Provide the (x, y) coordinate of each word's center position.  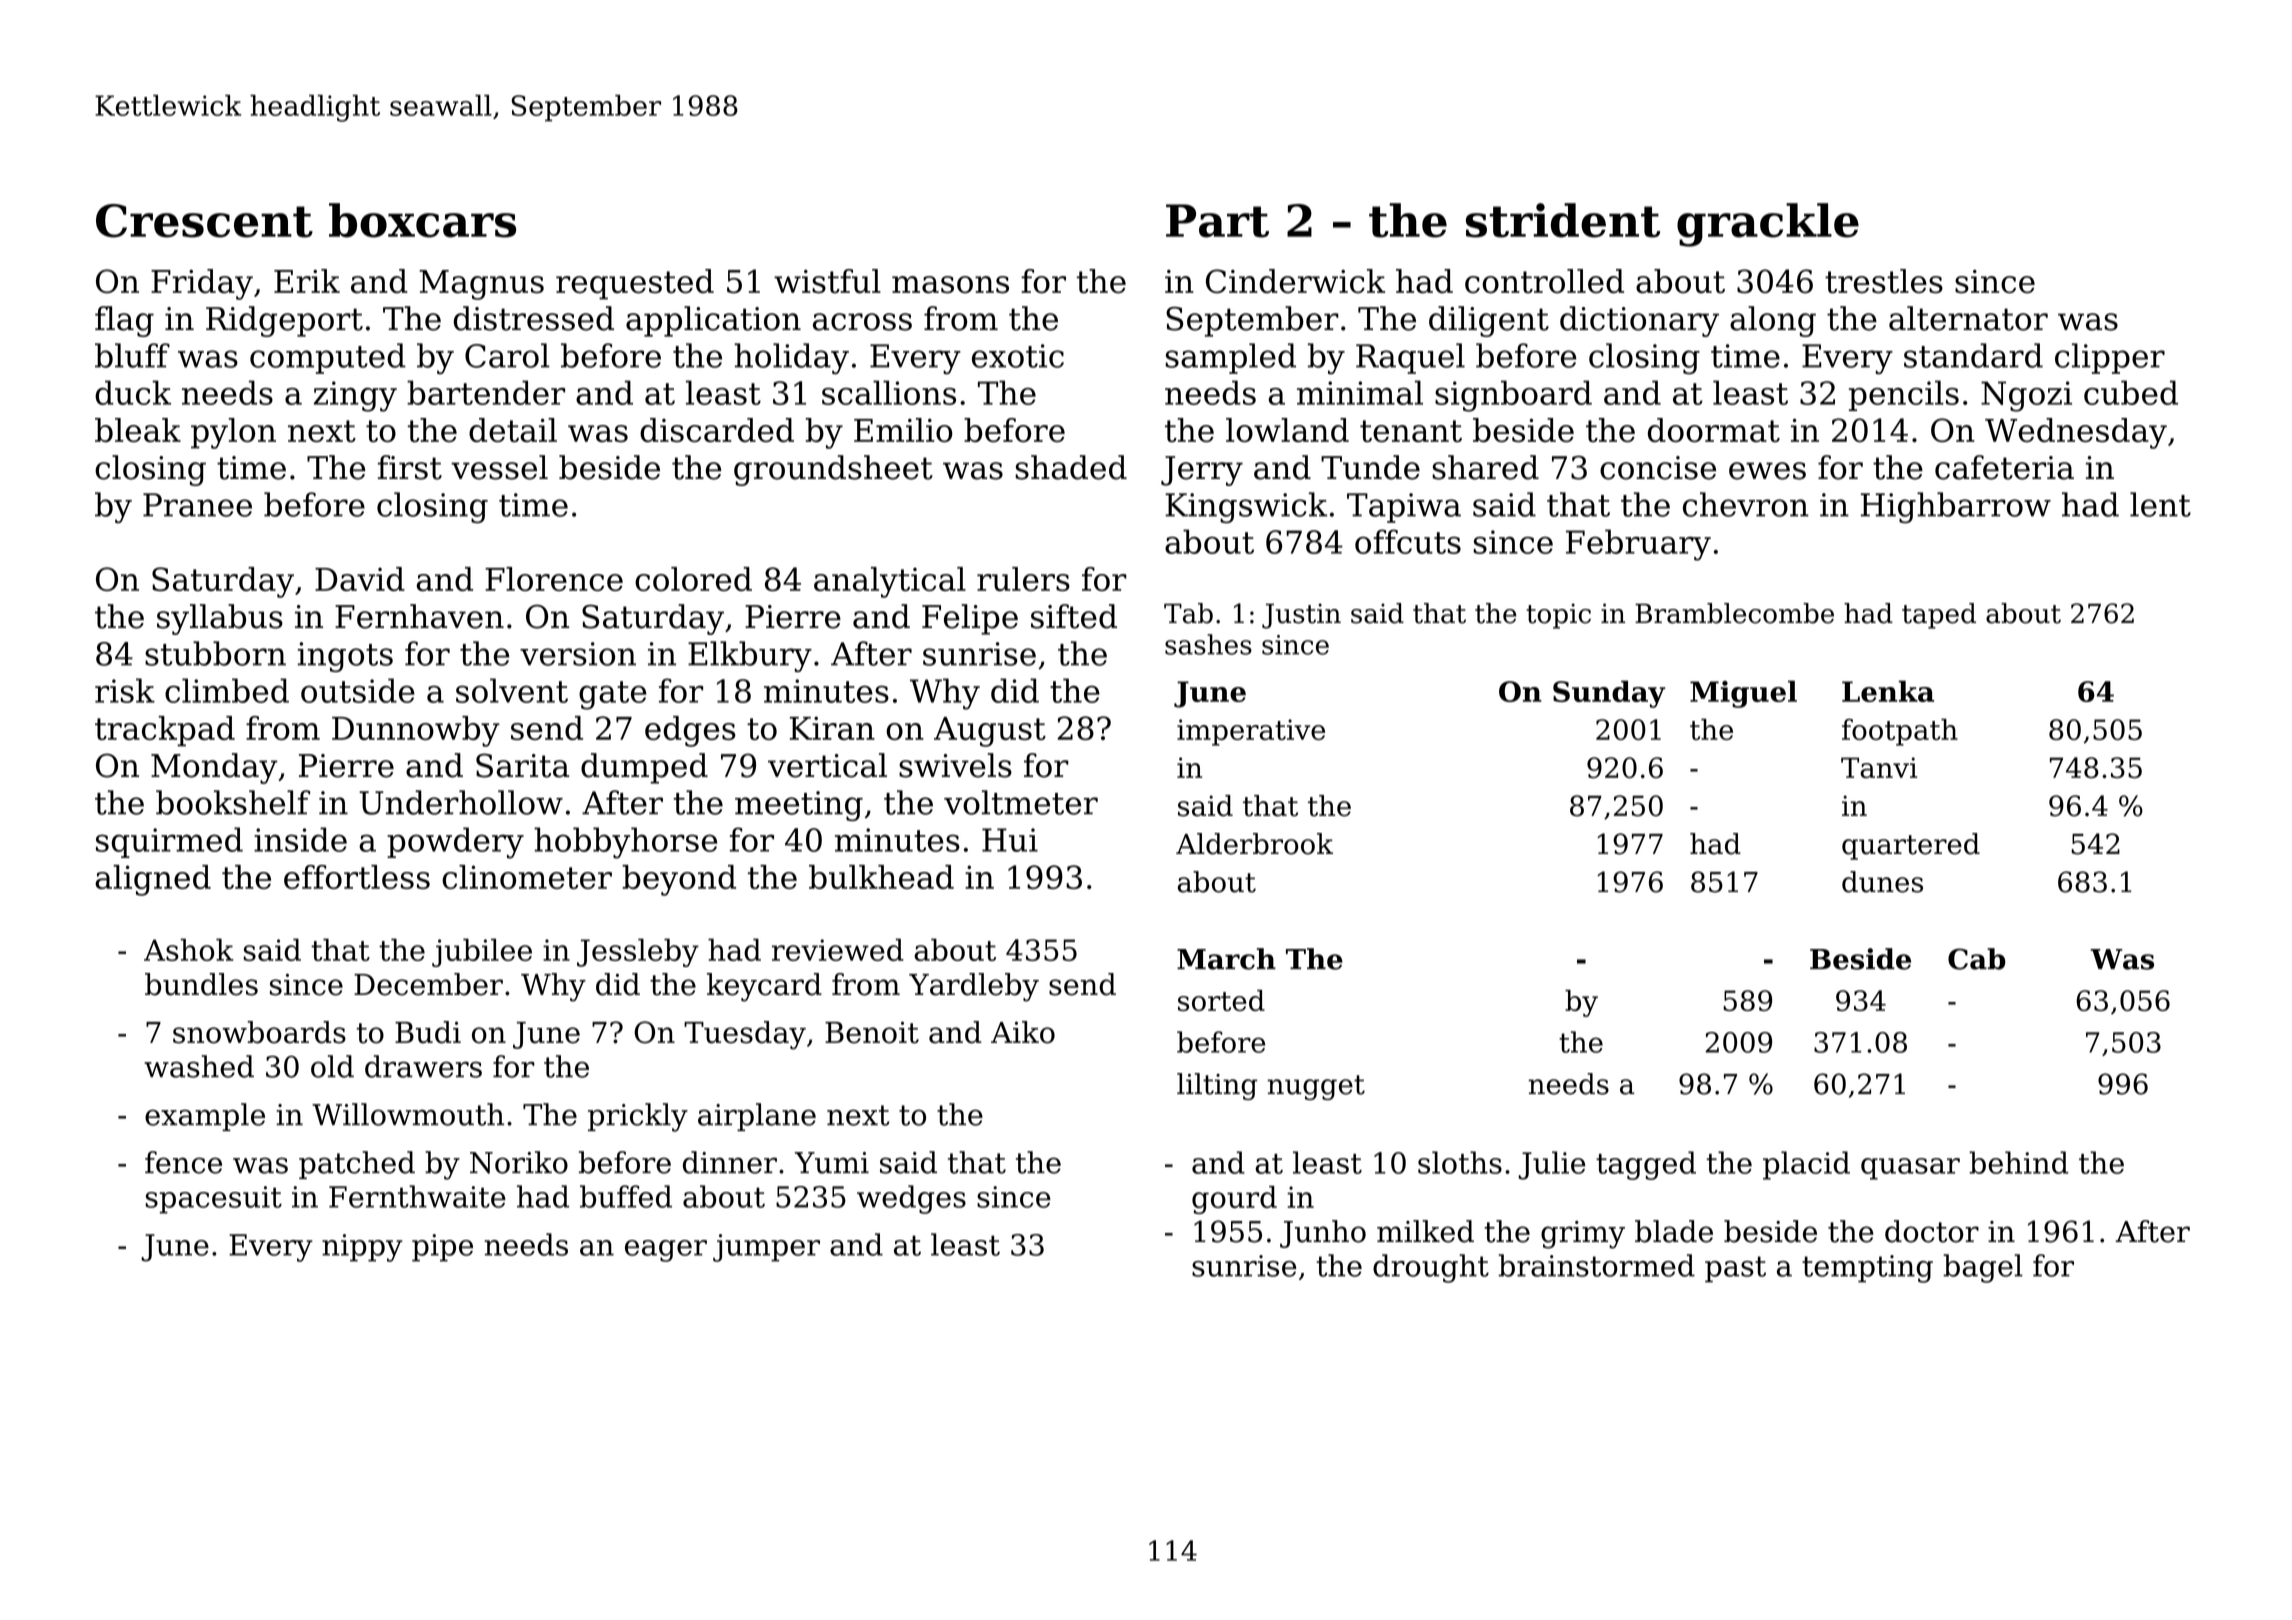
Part (1217, 221)
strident (1563, 220)
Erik (307, 281)
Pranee (197, 505)
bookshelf (233, 802)
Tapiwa (1404, 508)
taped (1939, 616)
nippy (362, 1248)
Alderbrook (1254, 844)
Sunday (1609, 694)
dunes (1882, 882)
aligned (153, 880)
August (990, 732)
